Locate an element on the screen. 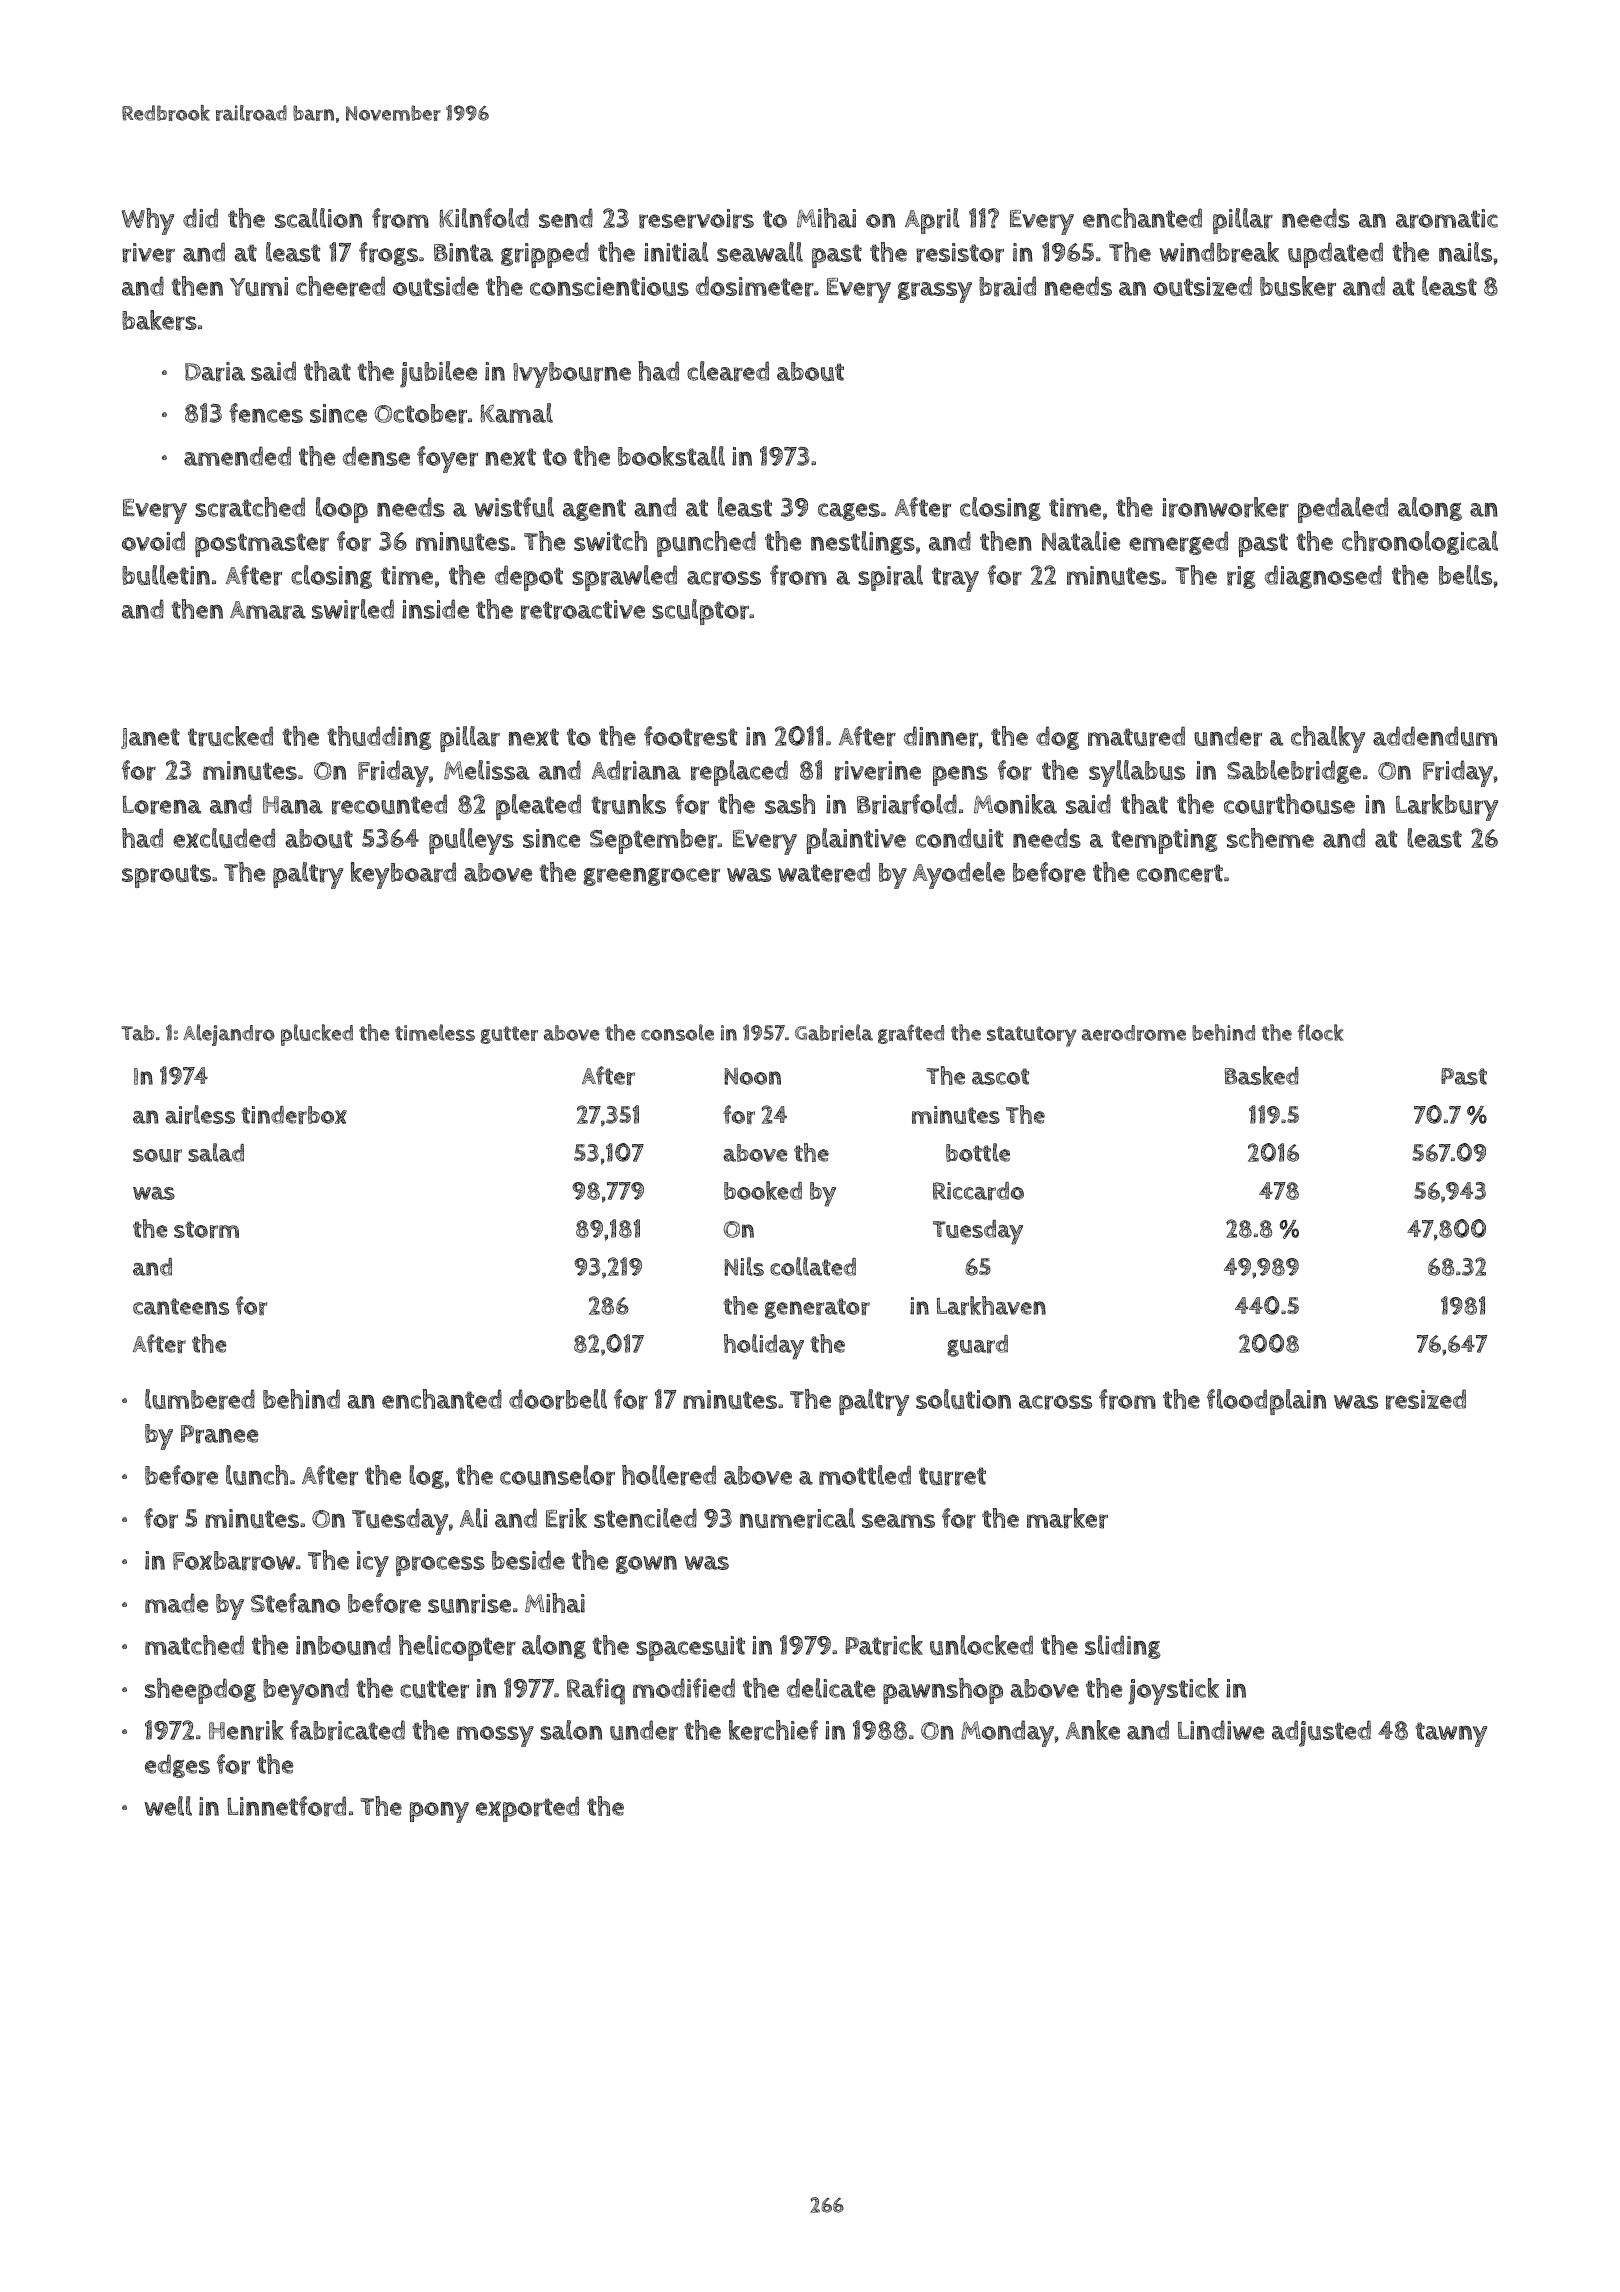  bells is located at coordinates (1465, 575).
